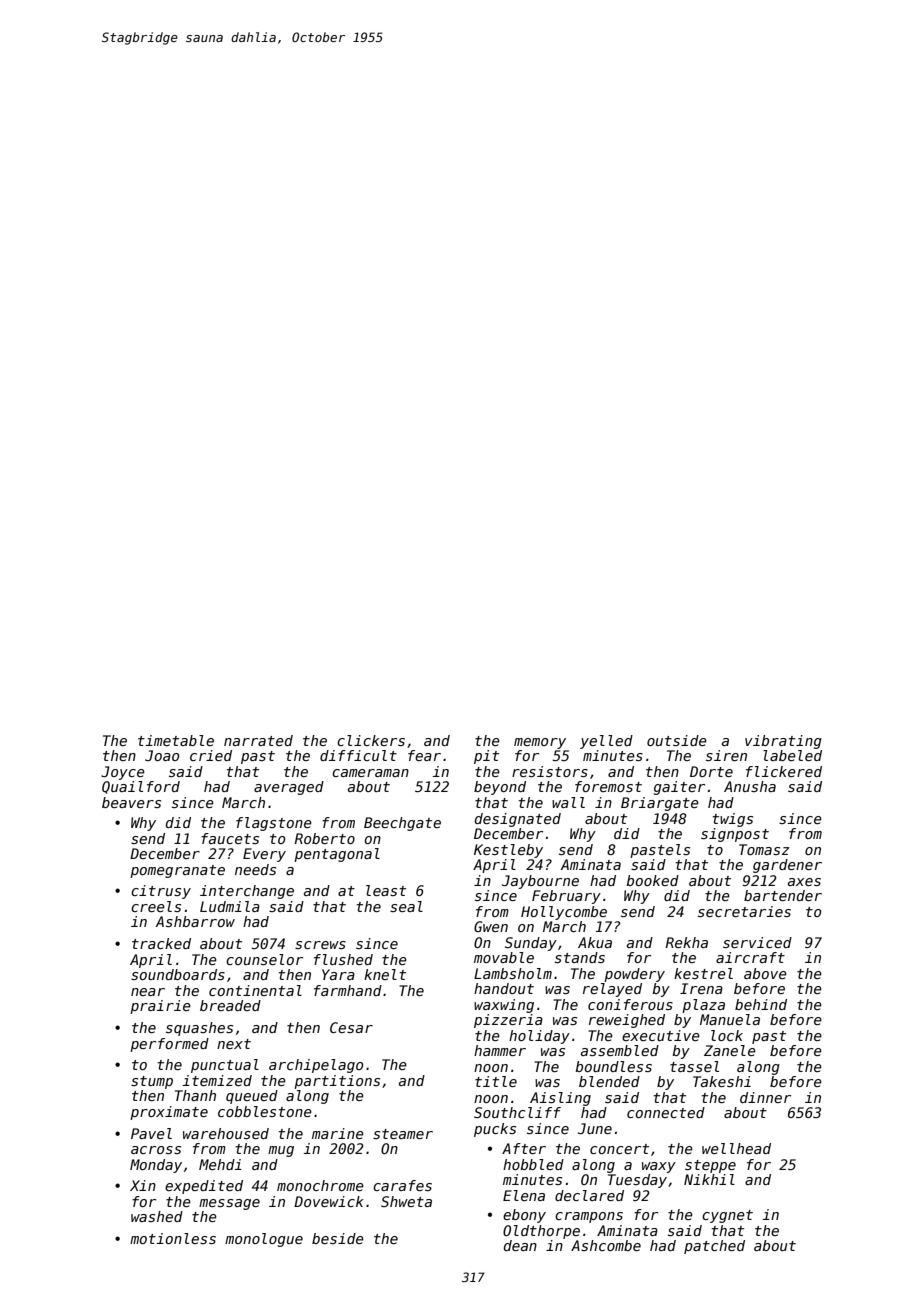 The width and height of the document is (924, 1308). What do you see at coordinates (677, 740) in the document?
I see `outside` at bounding box center [677, 740].
